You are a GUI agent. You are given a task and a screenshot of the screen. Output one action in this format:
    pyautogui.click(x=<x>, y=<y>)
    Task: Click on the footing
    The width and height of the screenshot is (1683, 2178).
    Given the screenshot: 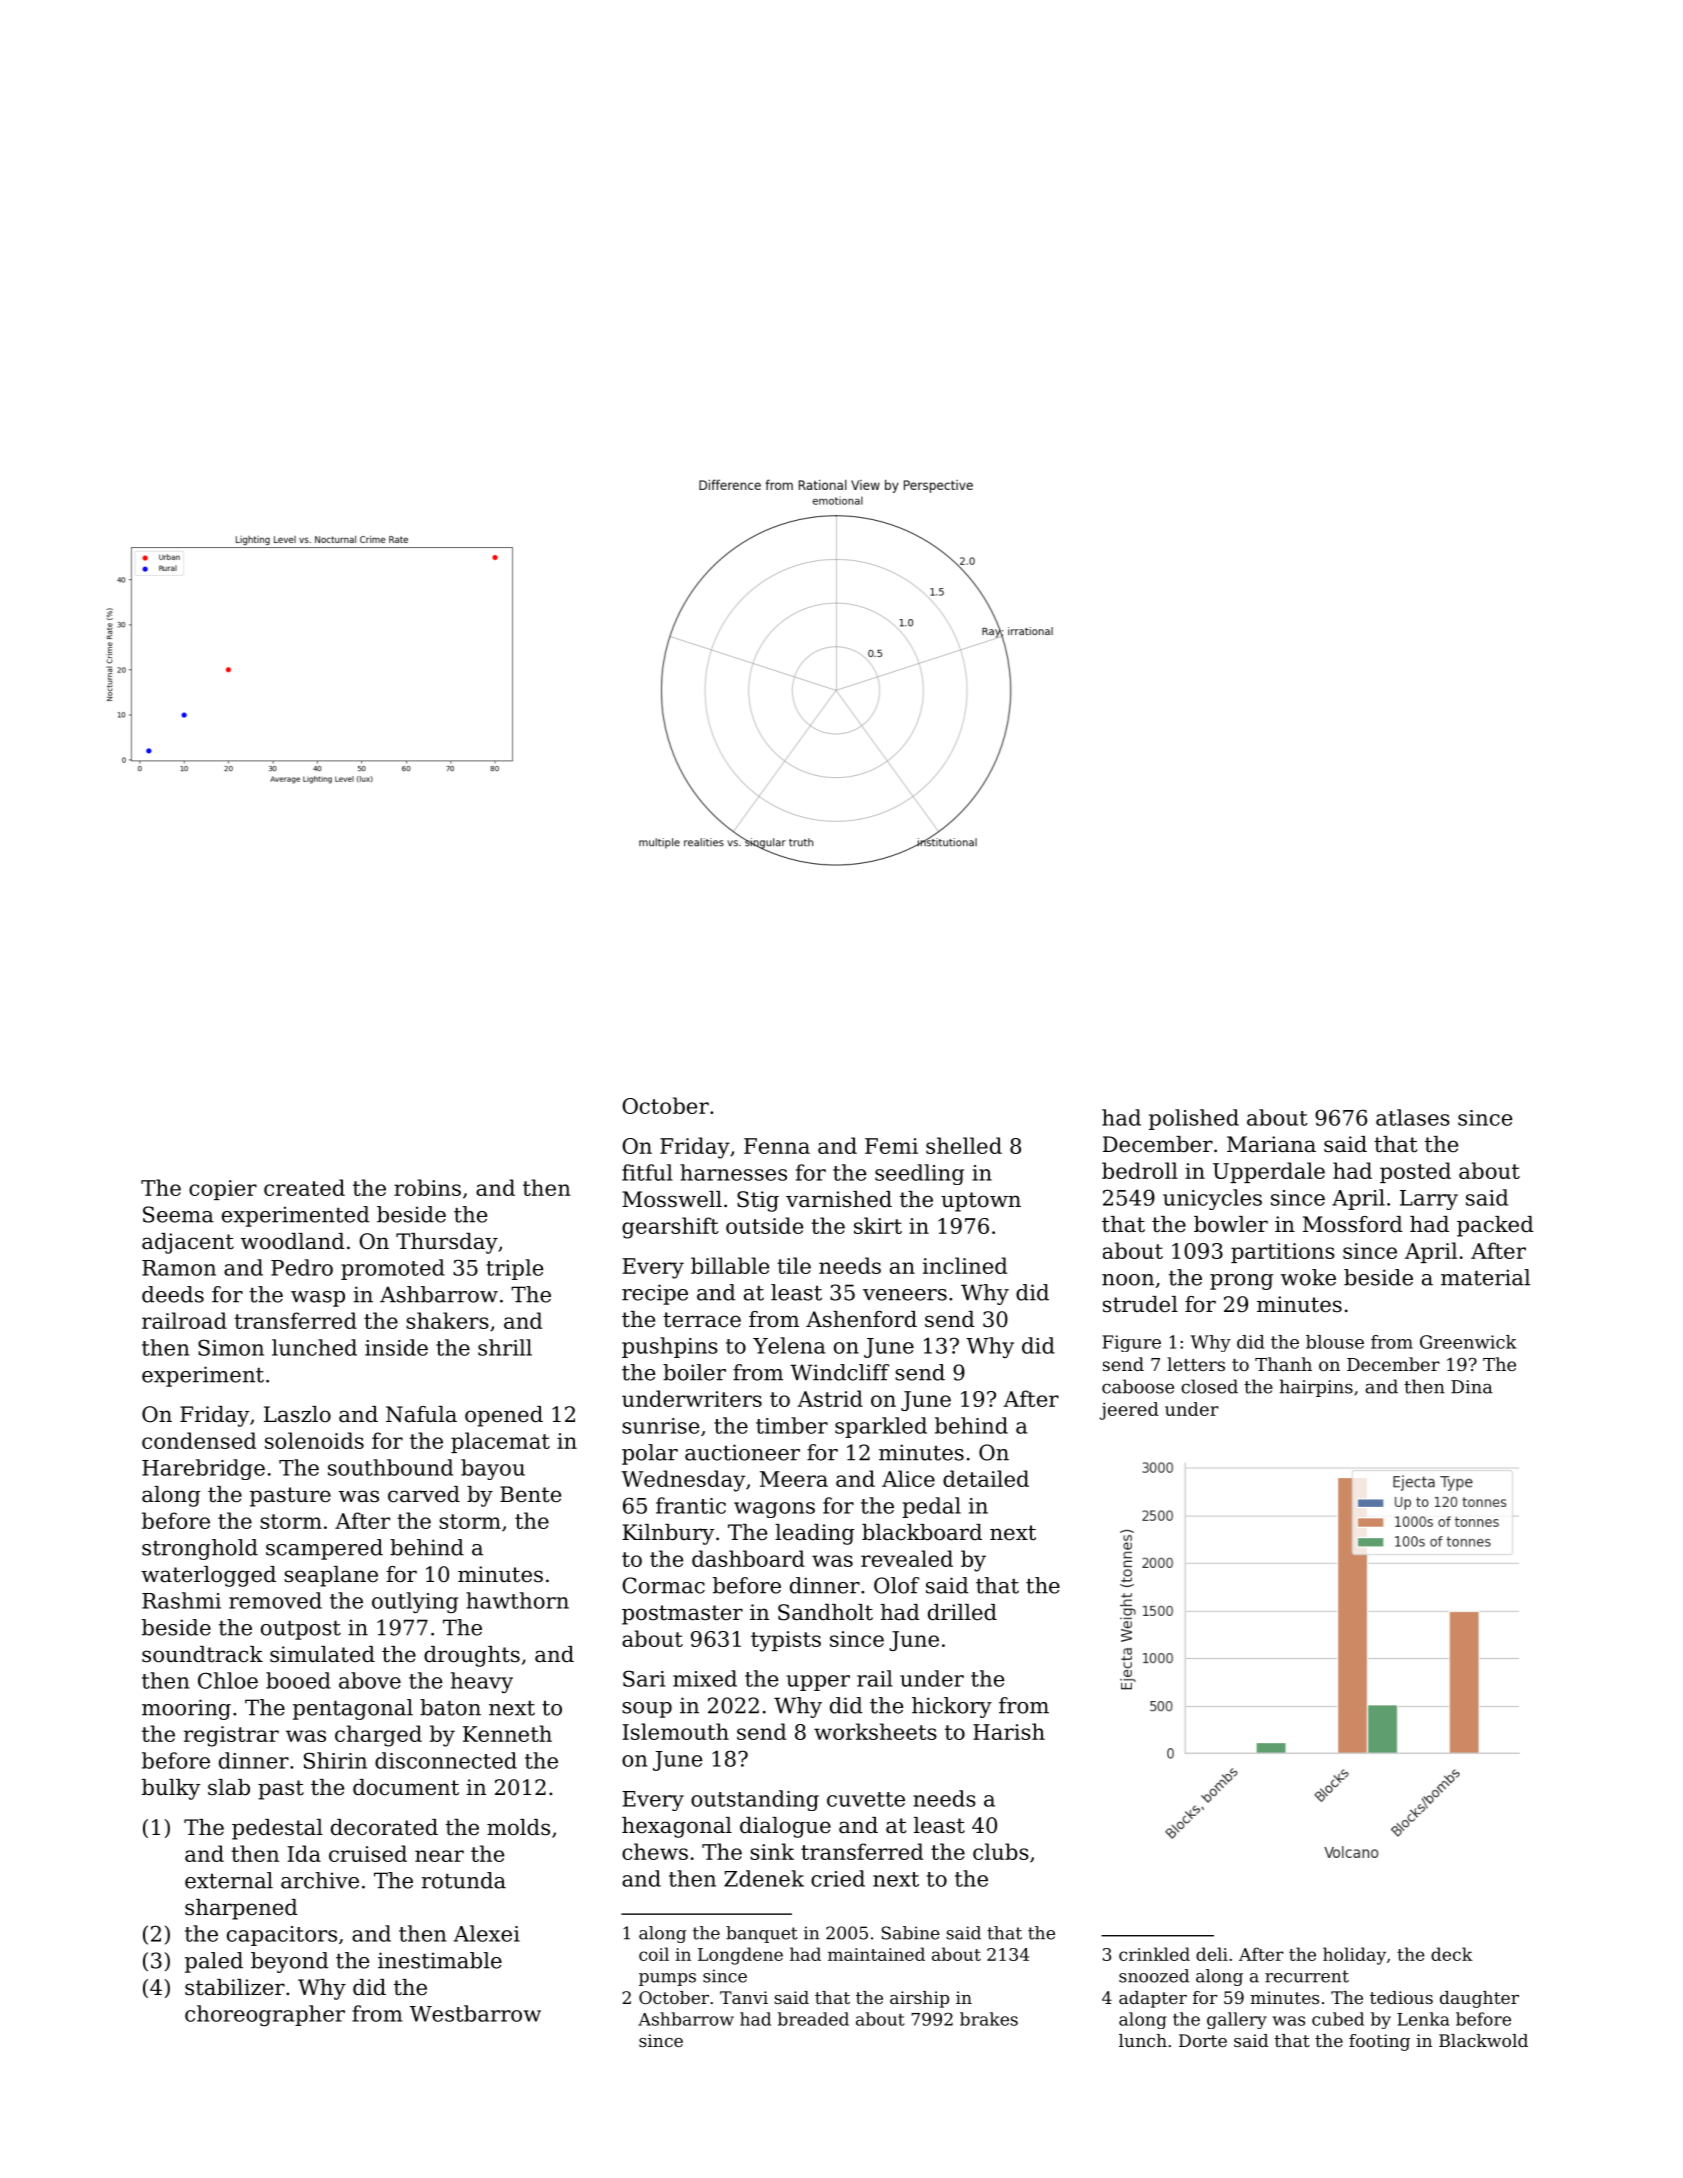 What is the action you would take?
    pyautogui.click(x=1379, y=2042)
